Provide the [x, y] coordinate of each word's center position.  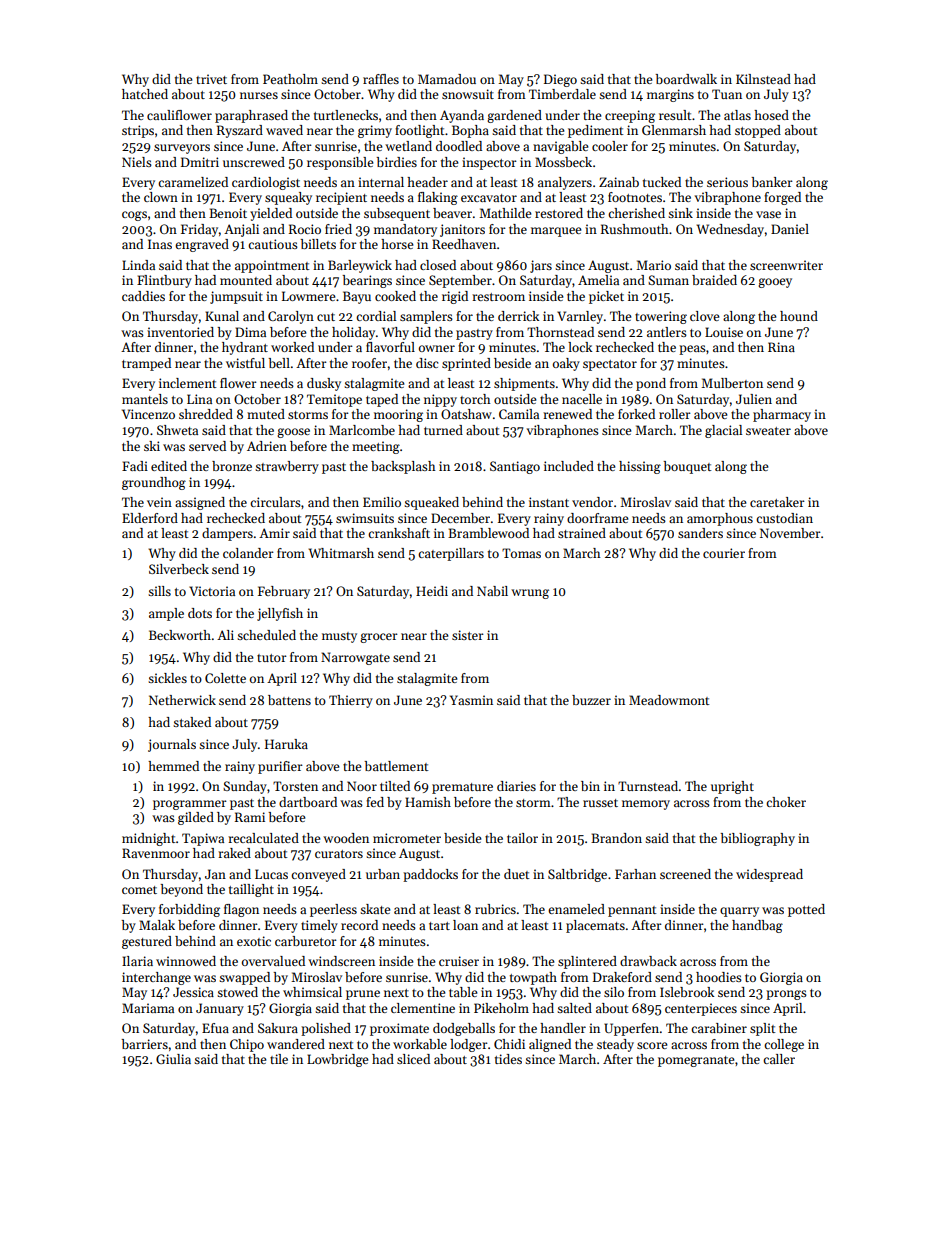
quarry [739, 912]
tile [279, 1059]
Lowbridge [337, 1060]
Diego [560, 80]
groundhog [154, 483]
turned [443, 430]
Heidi [432, 591]
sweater [768, 431]
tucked [662, 182]
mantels [145, 399]
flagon [241, 910]
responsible [340, 163]
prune [363, 995]
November [790, 533]
